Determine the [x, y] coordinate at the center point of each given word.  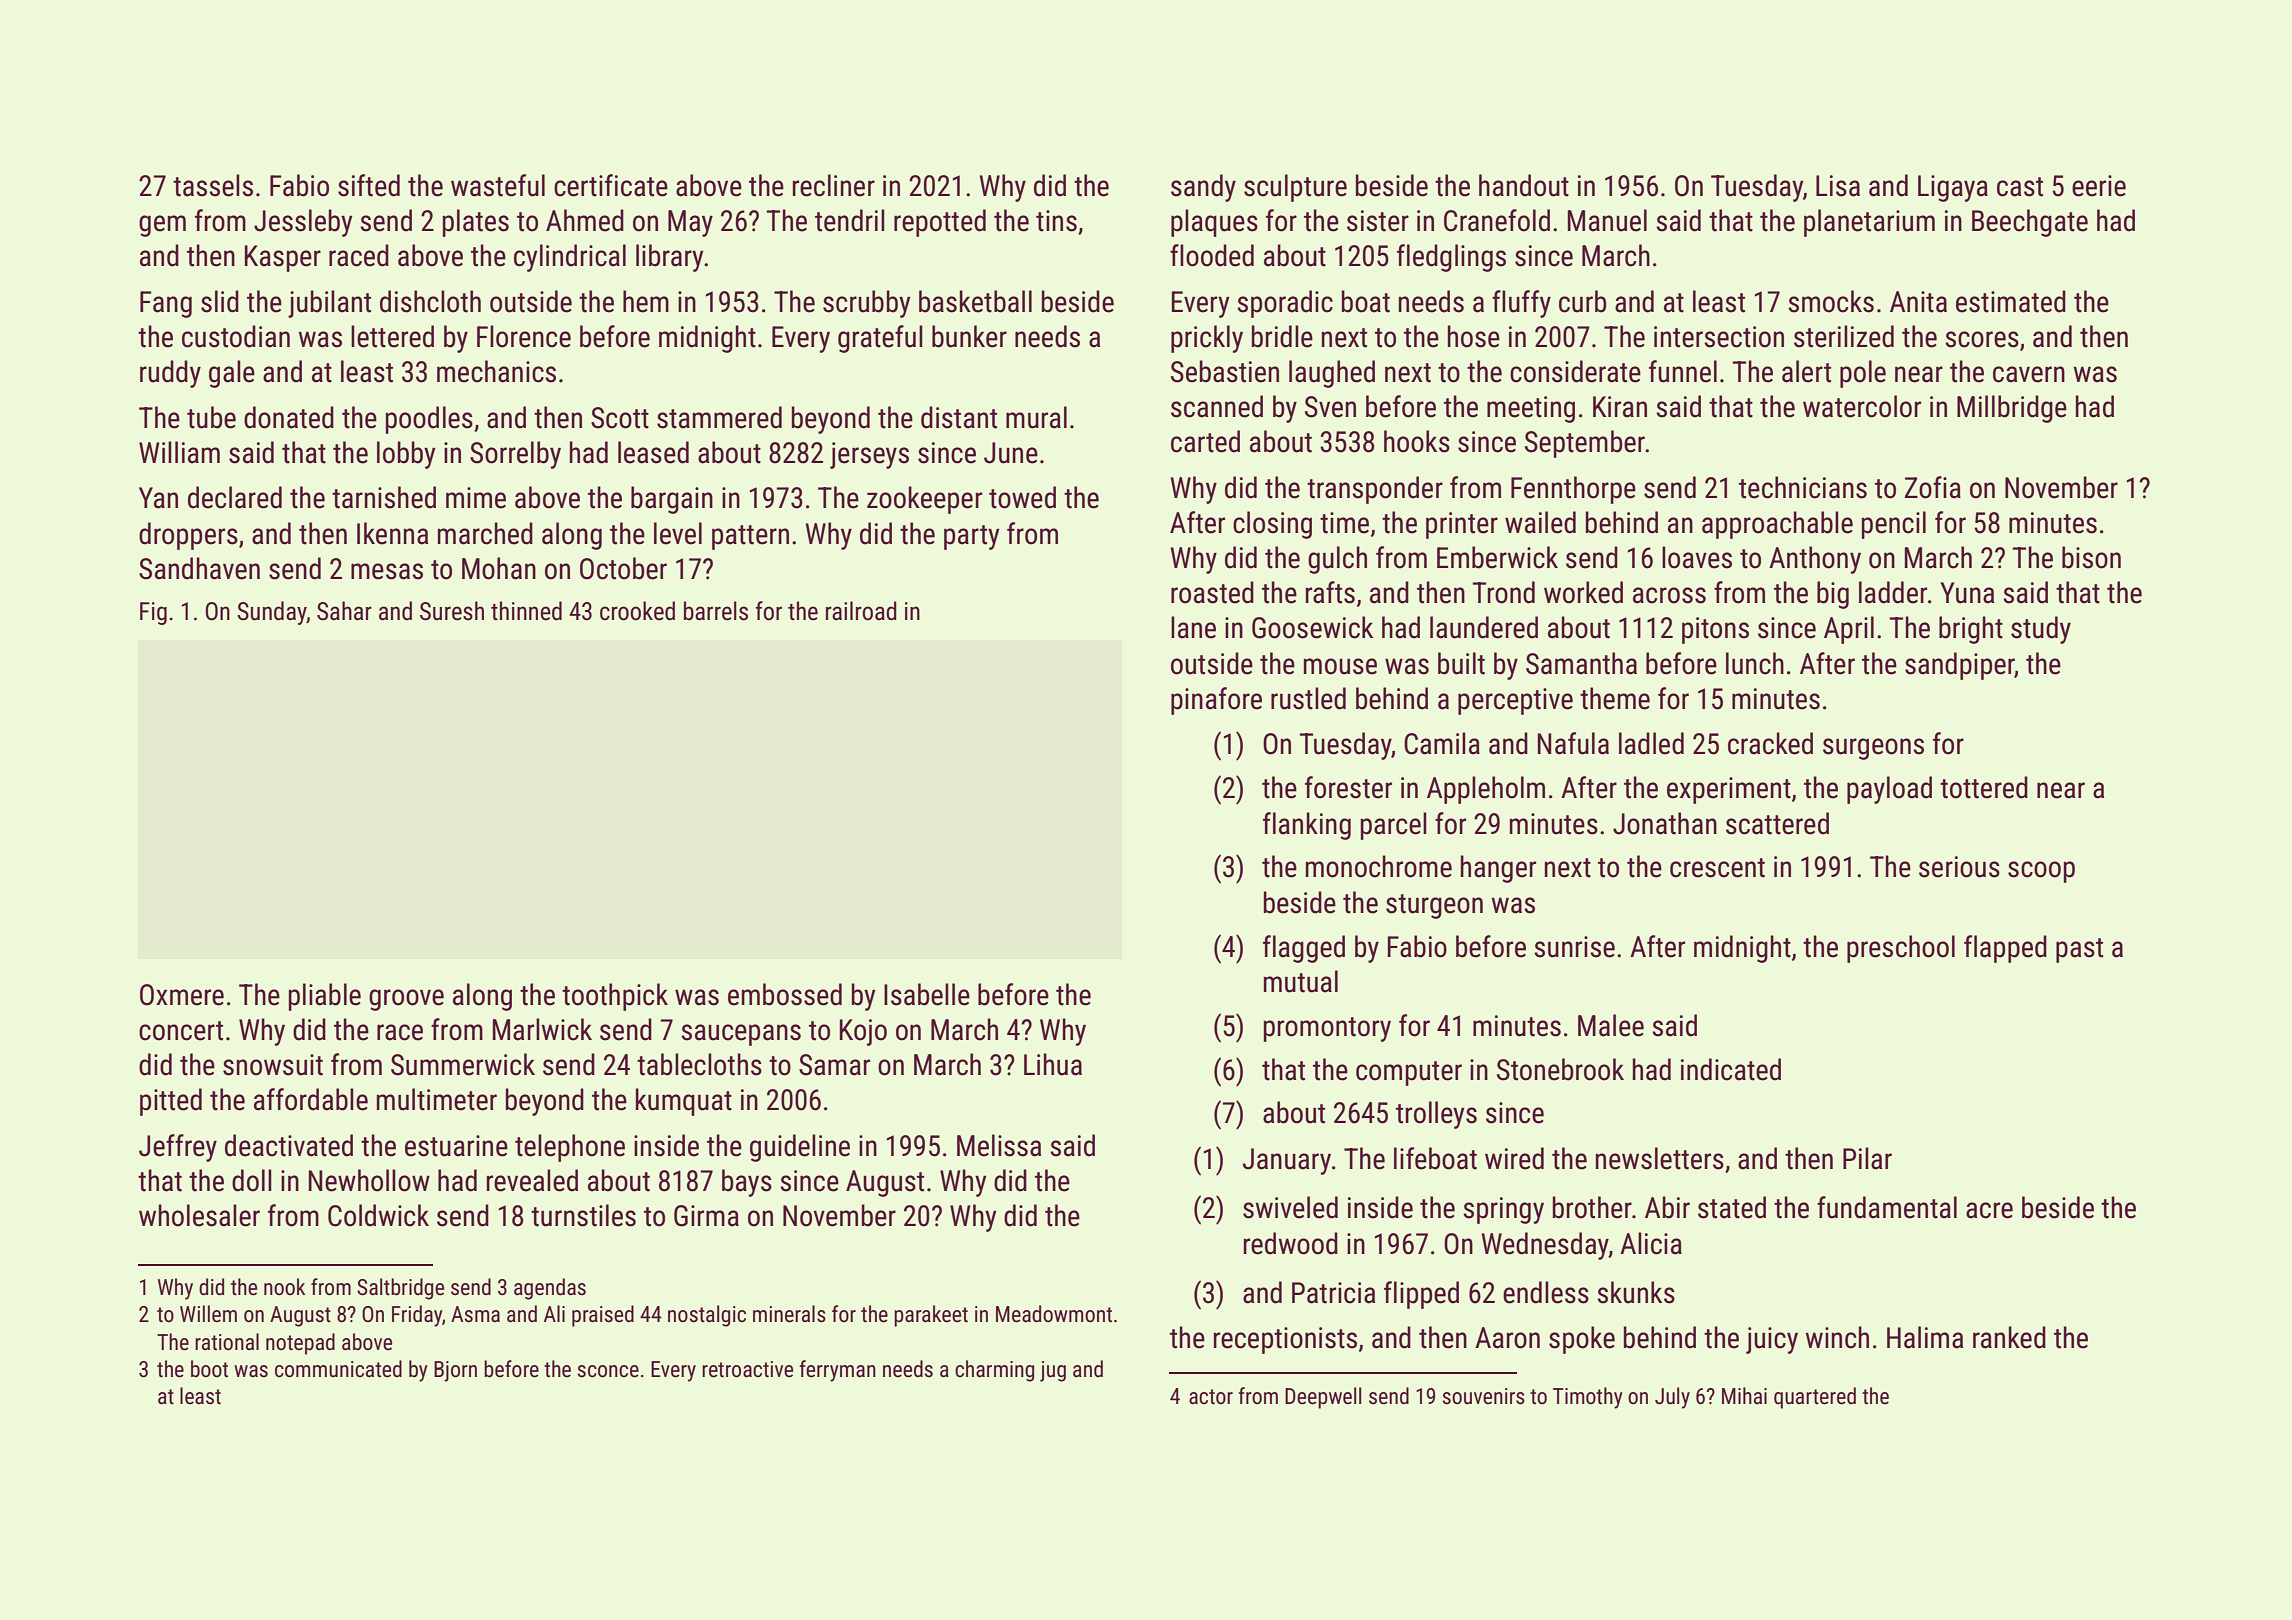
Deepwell [1323, 1398]
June [1011, 453]
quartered [1815, 1398]
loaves [1697, 557]
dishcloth [430, 301]
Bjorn [455, 1371]
